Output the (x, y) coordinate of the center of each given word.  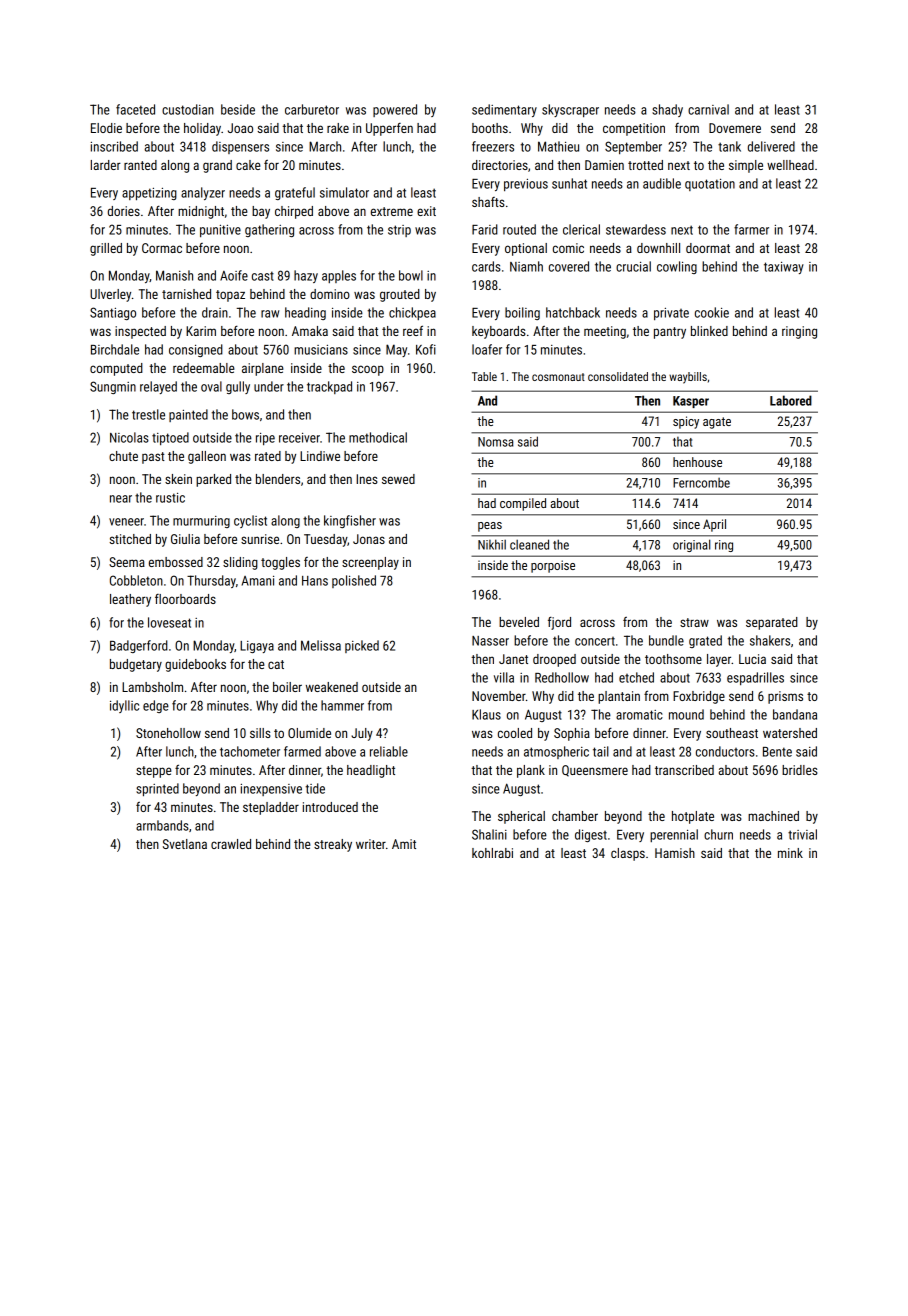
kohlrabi (492, 853)
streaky (333, 845)
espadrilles (755, 678)
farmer (751, 229)
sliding (240, 563)
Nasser (490, 641)
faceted (135, 109)
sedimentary (504, 110)
